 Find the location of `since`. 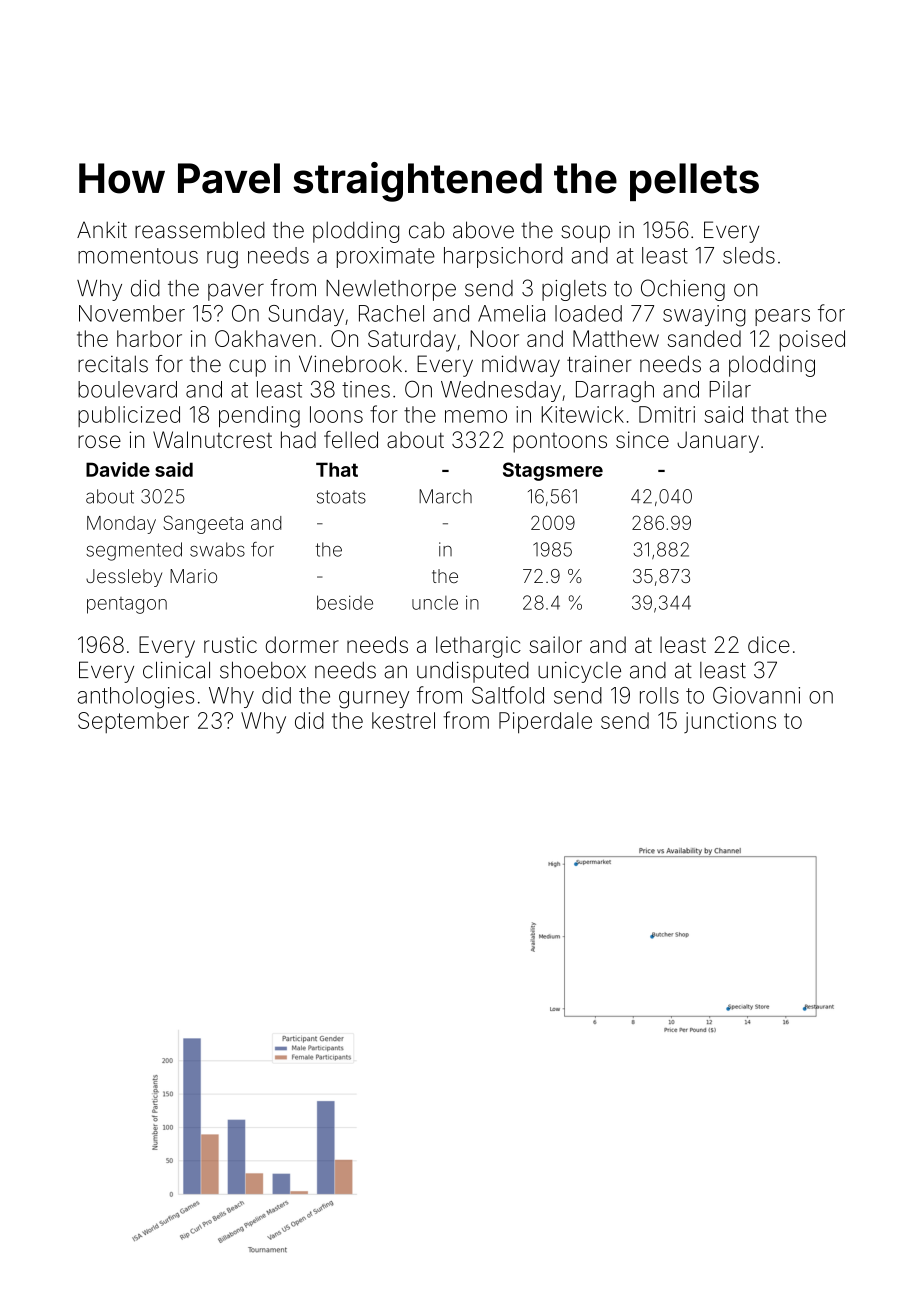

since is located at coordinates (642, 439).
